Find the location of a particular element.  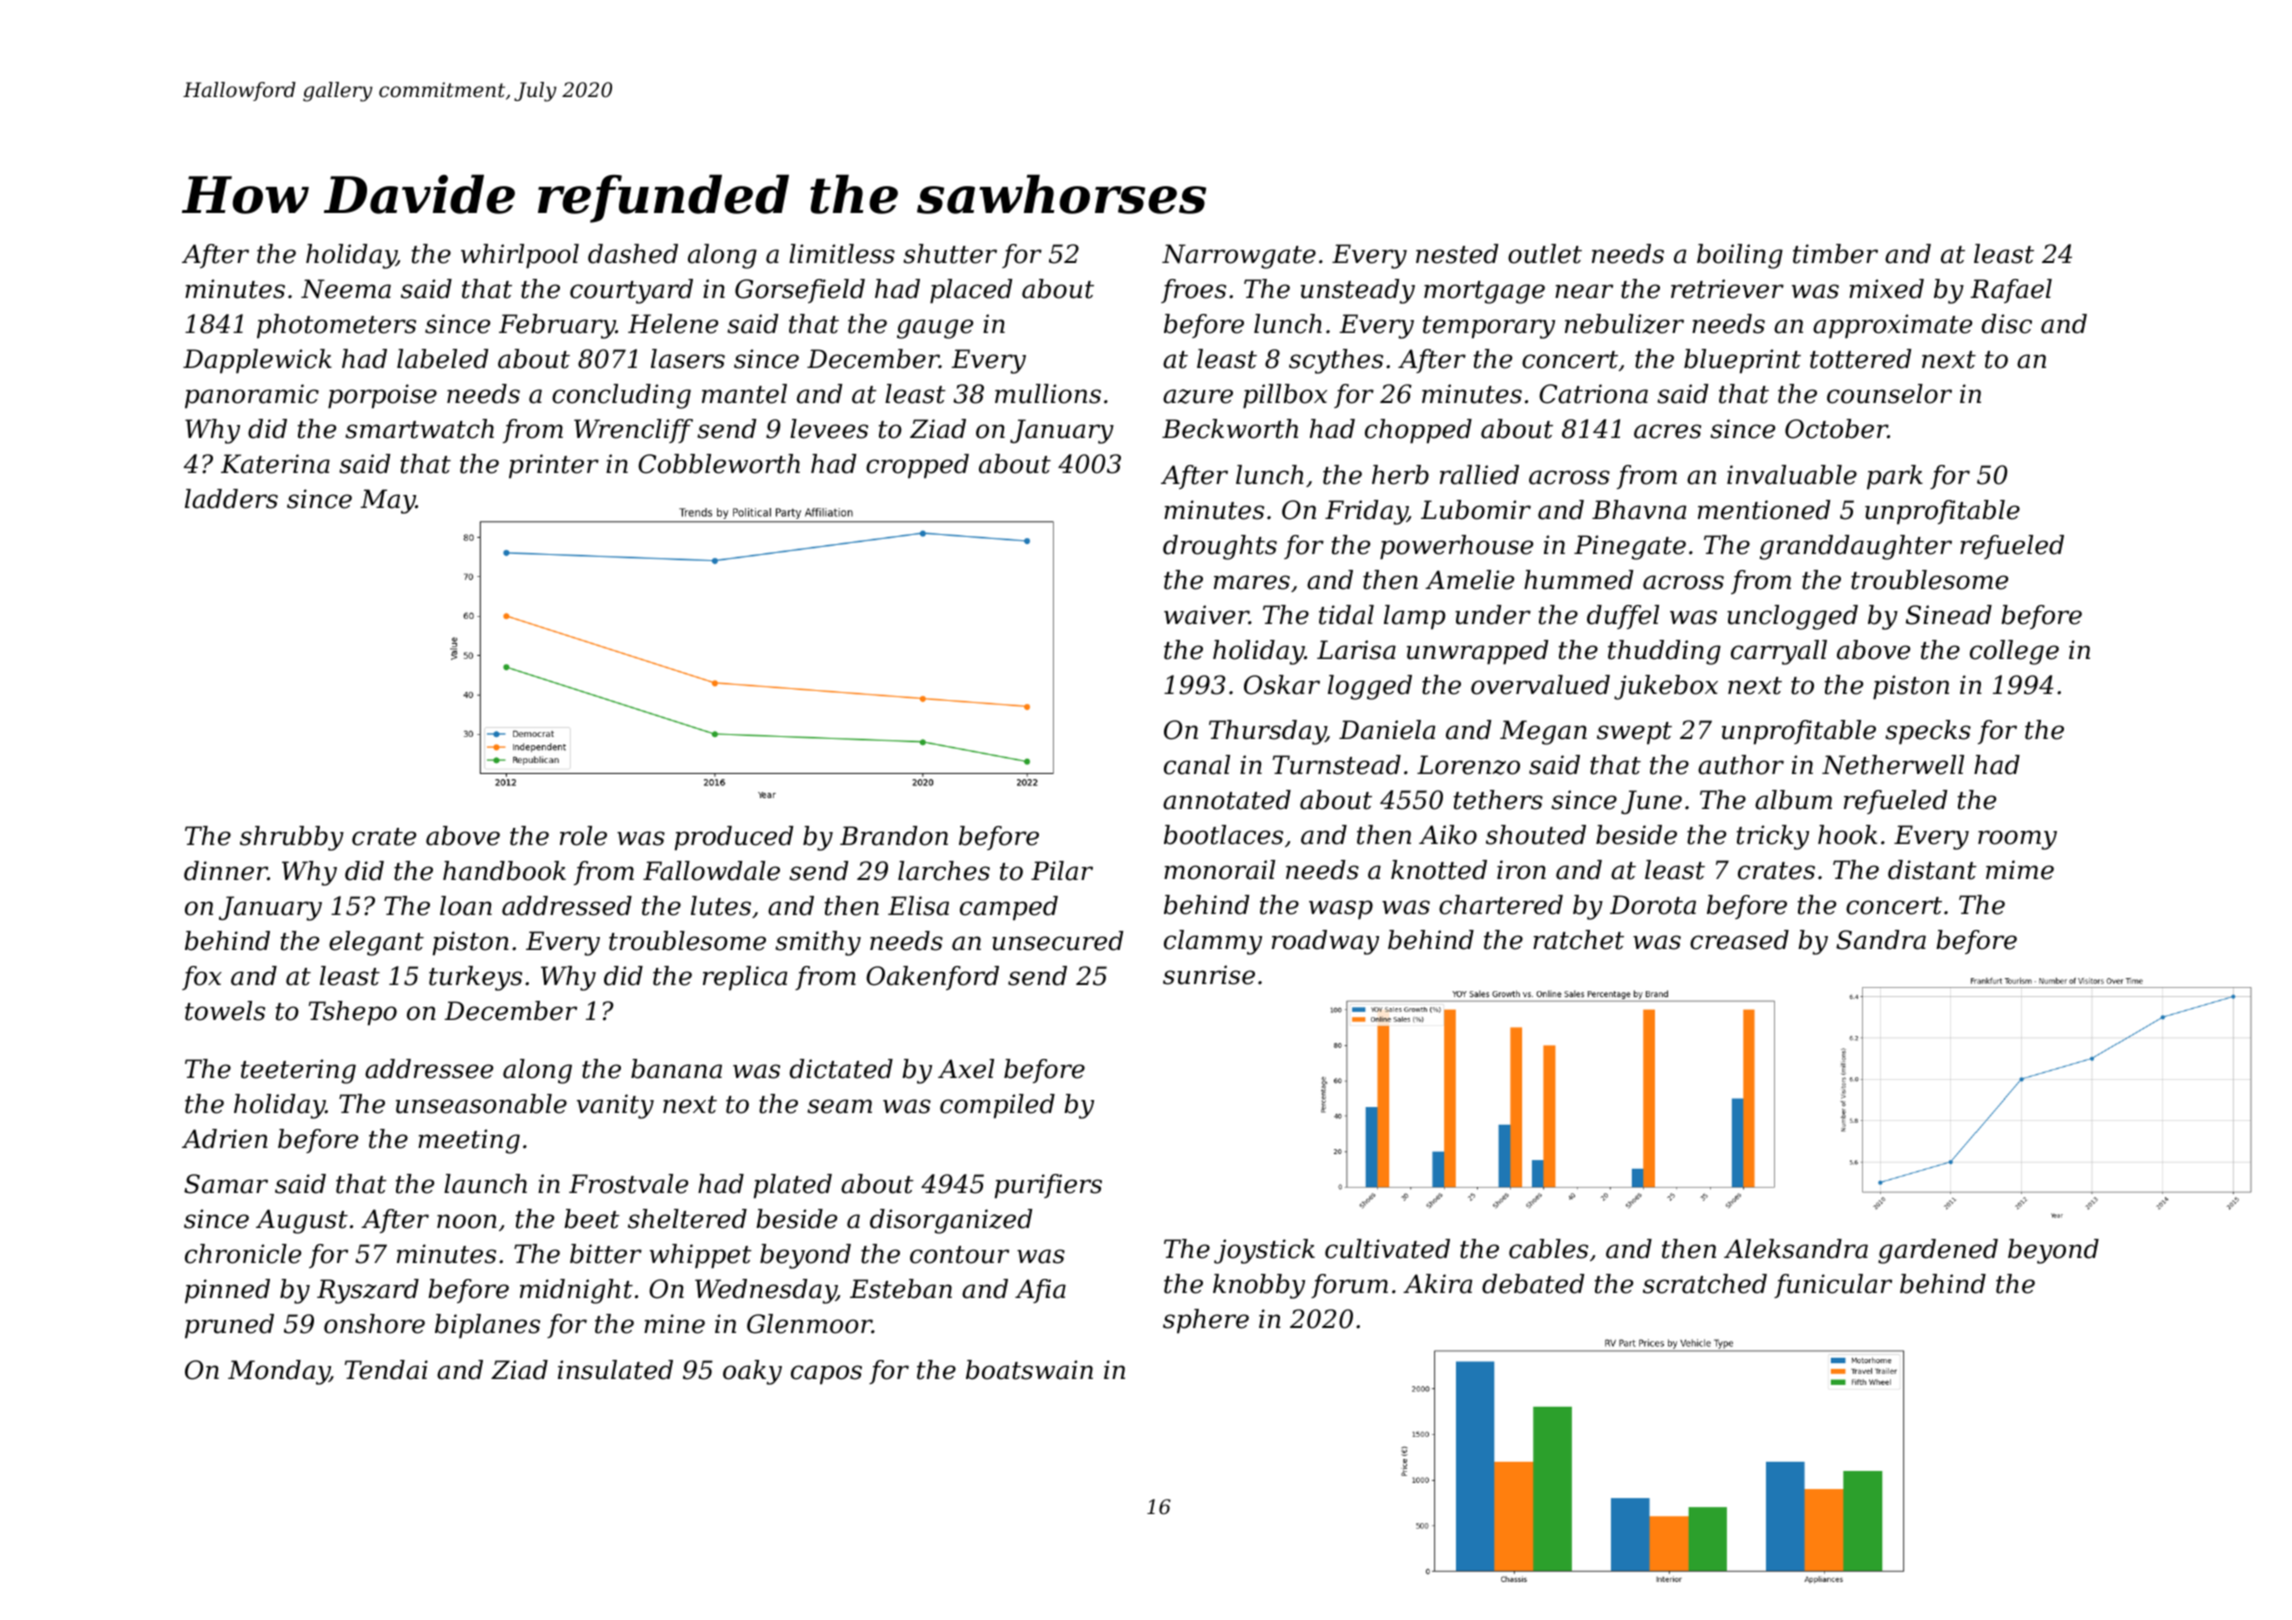

unsteady is located at coordinates (1358, 291).
